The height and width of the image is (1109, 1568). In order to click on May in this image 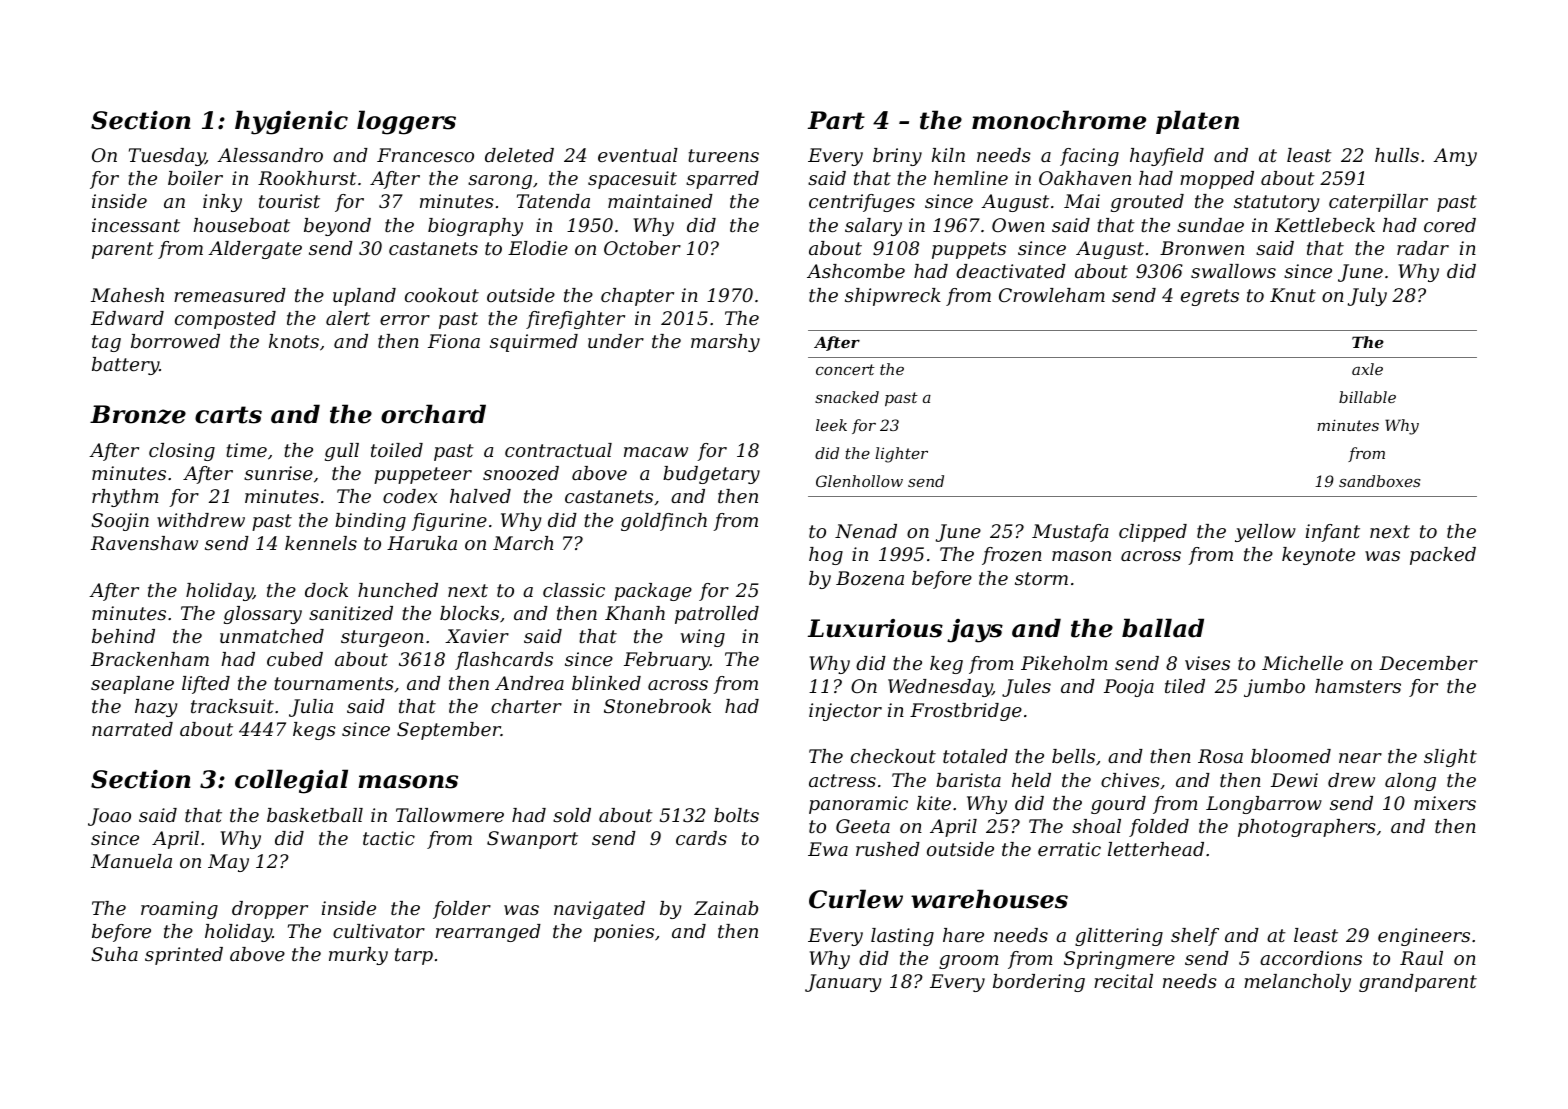, I will do `click(228, 863)`.
